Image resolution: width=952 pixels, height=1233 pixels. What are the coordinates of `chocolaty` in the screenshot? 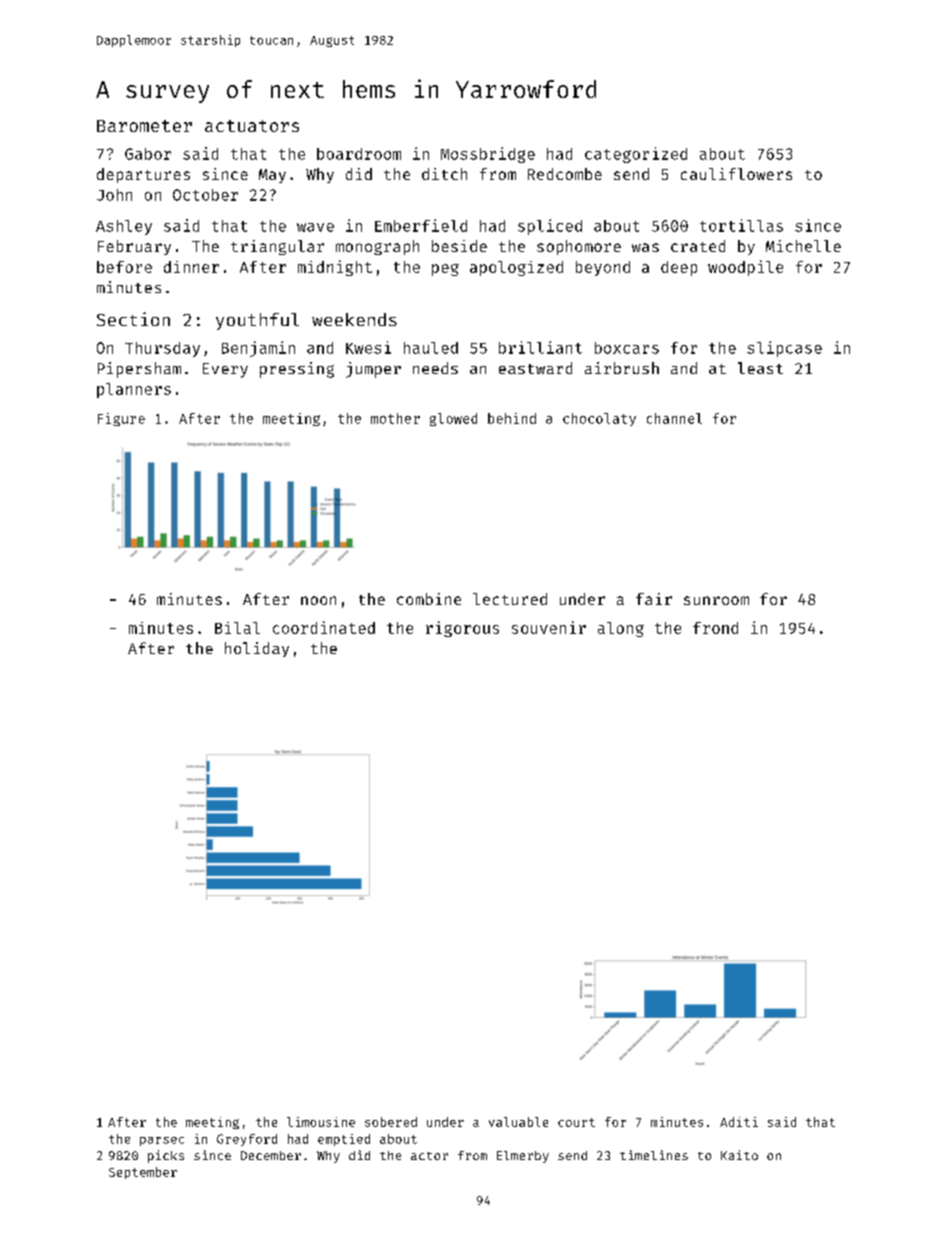 It's located at (599, 419).
